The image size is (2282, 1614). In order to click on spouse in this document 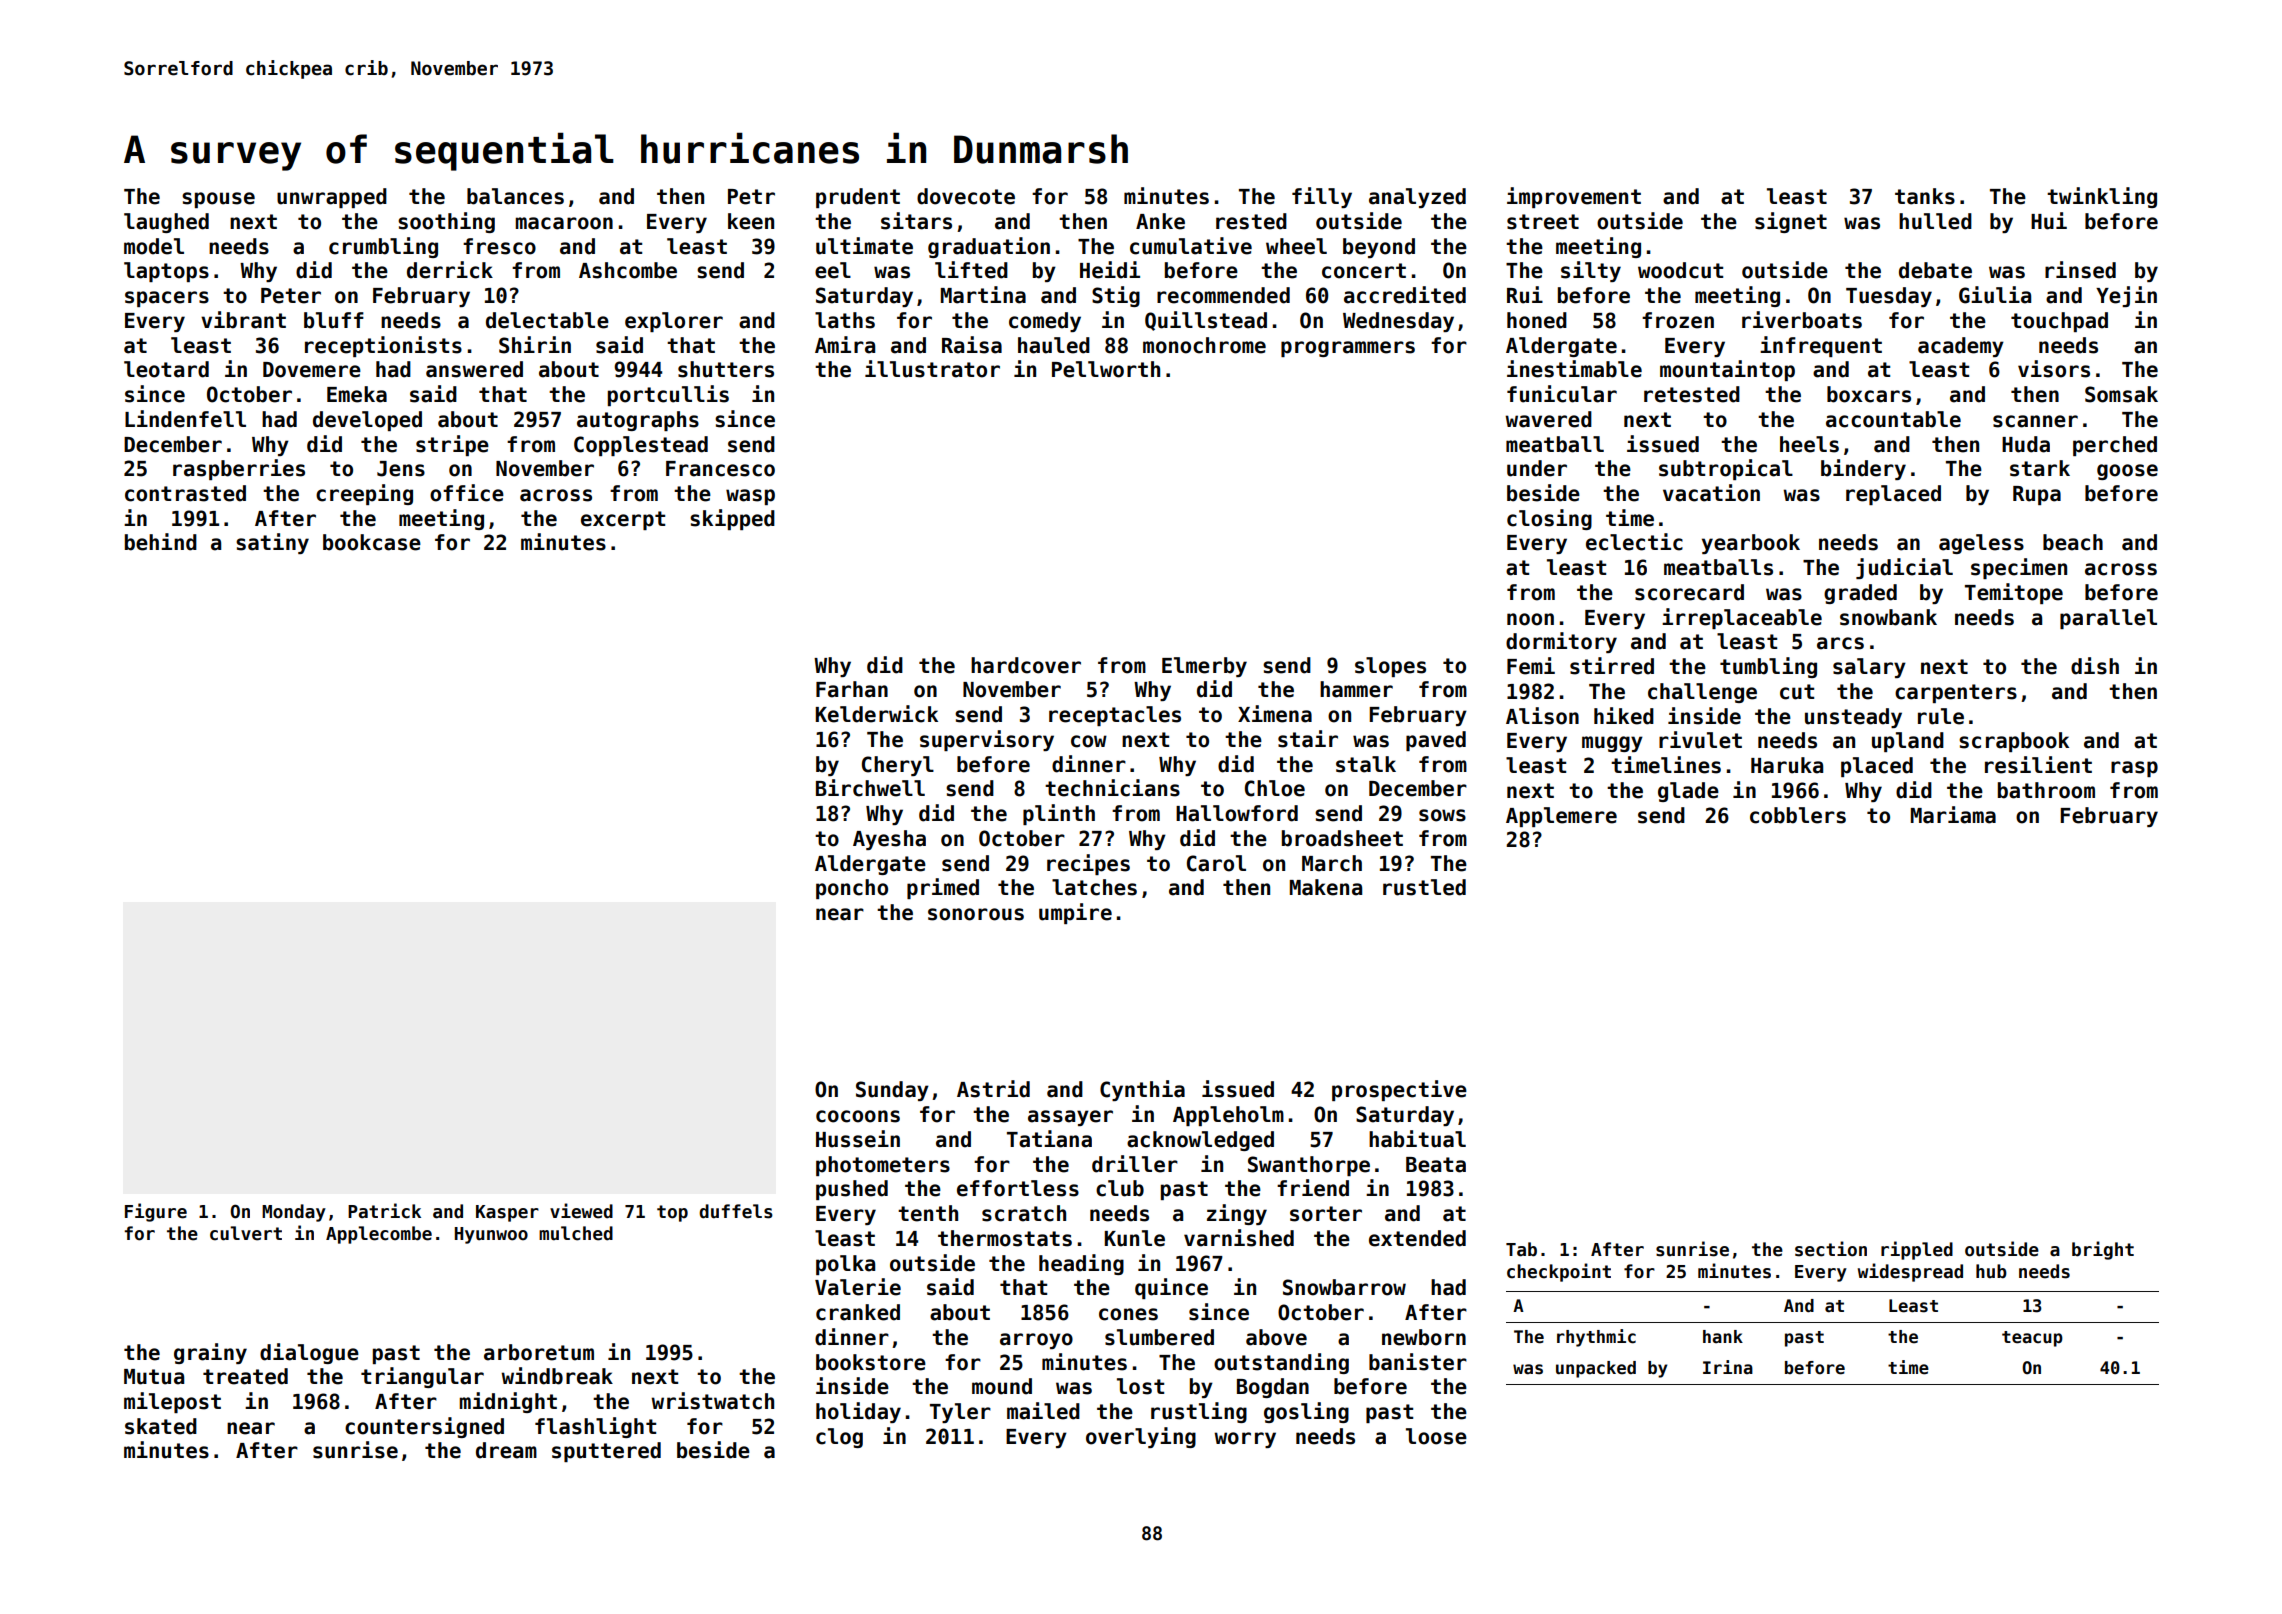, I will do `click(218, 200)`.
